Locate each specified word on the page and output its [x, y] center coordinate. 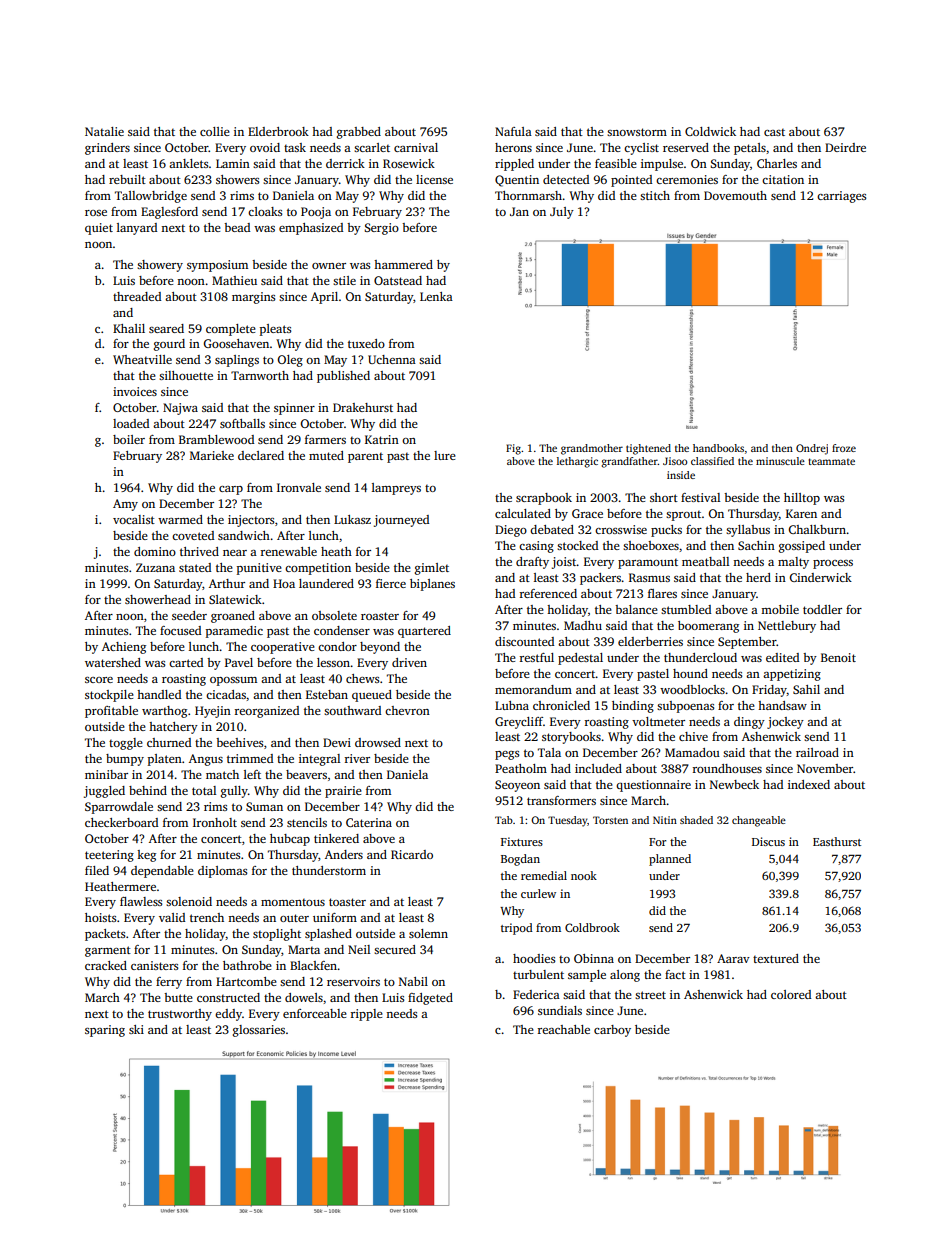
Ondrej [812, 449]
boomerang [708, 627]
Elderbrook [278, 131]
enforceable [315, 1013]
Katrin [382, 439]
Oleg [290, 361]
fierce [391, 583]
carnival [416, 147]
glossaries [259, 1031]
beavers [306, 774]
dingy [749, 723]
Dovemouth [735, 195]
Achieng [124, 648]
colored [791, 994]
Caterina [369, 822]
